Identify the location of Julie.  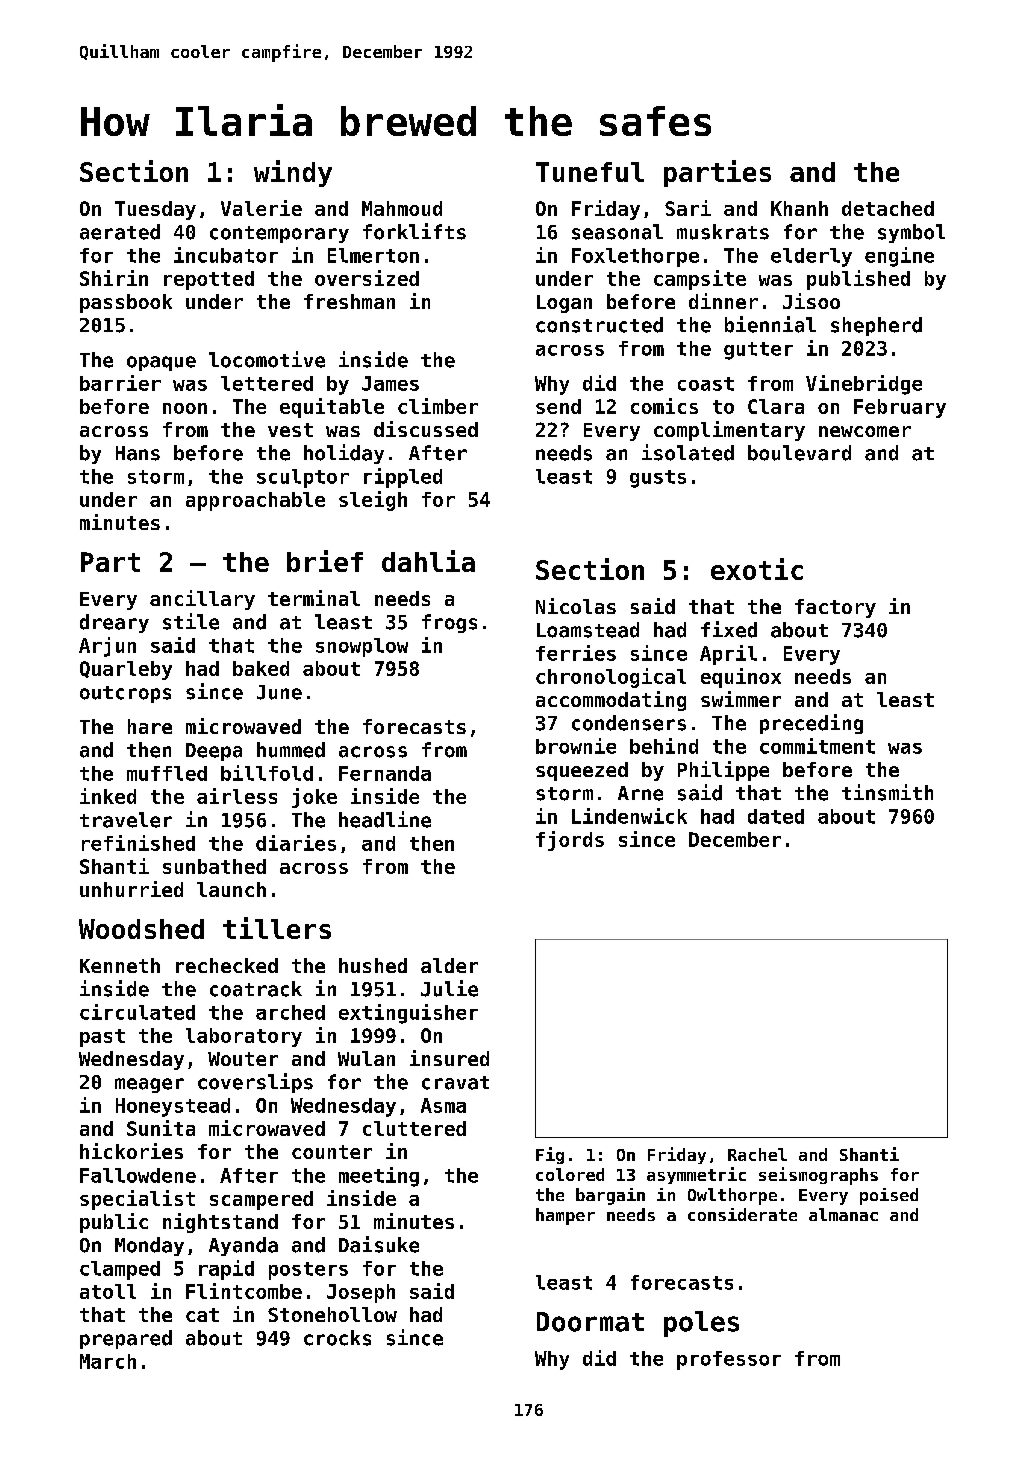
(449, 988).
